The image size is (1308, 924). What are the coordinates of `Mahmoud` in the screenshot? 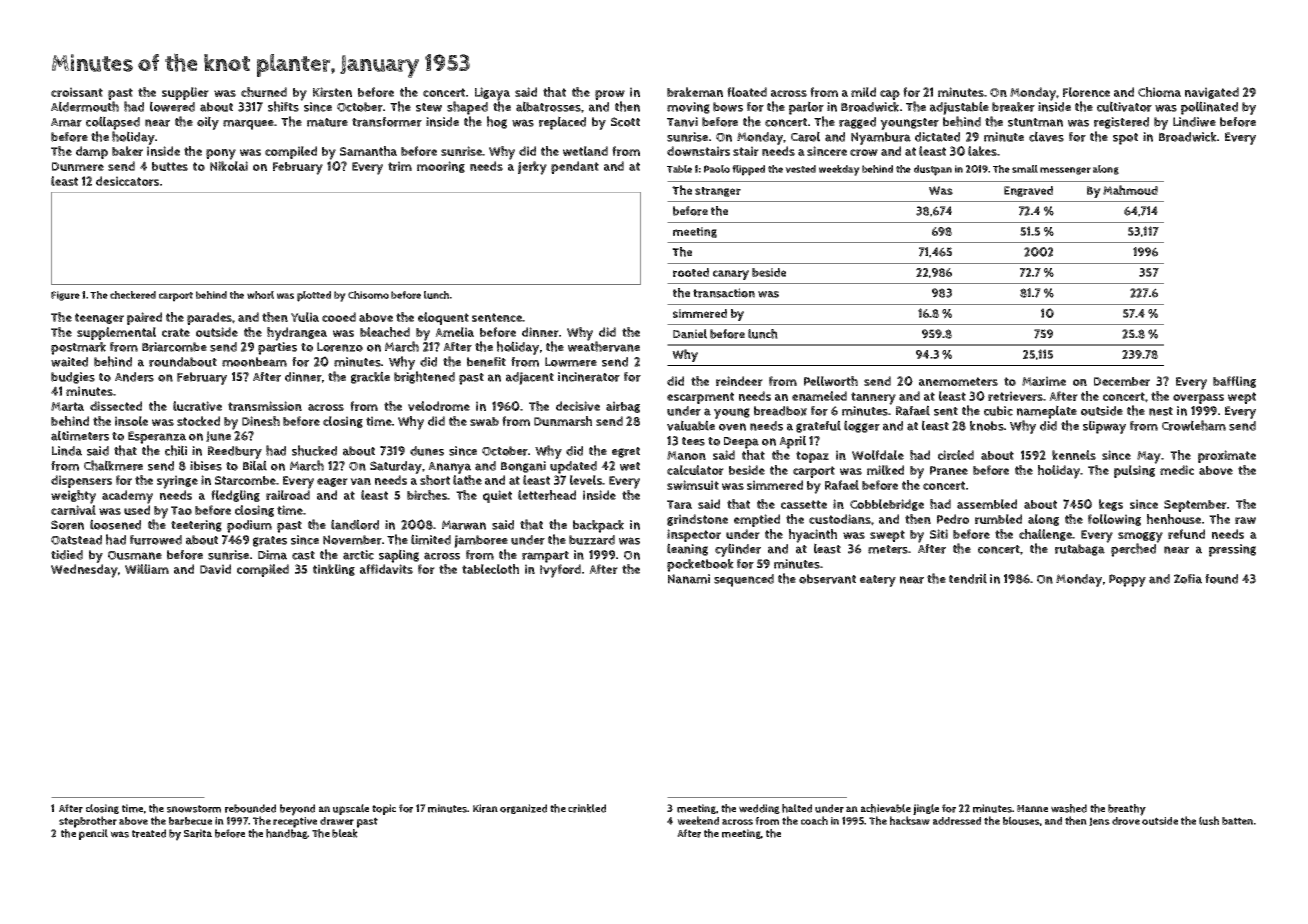 It's located at (1130, 190).
